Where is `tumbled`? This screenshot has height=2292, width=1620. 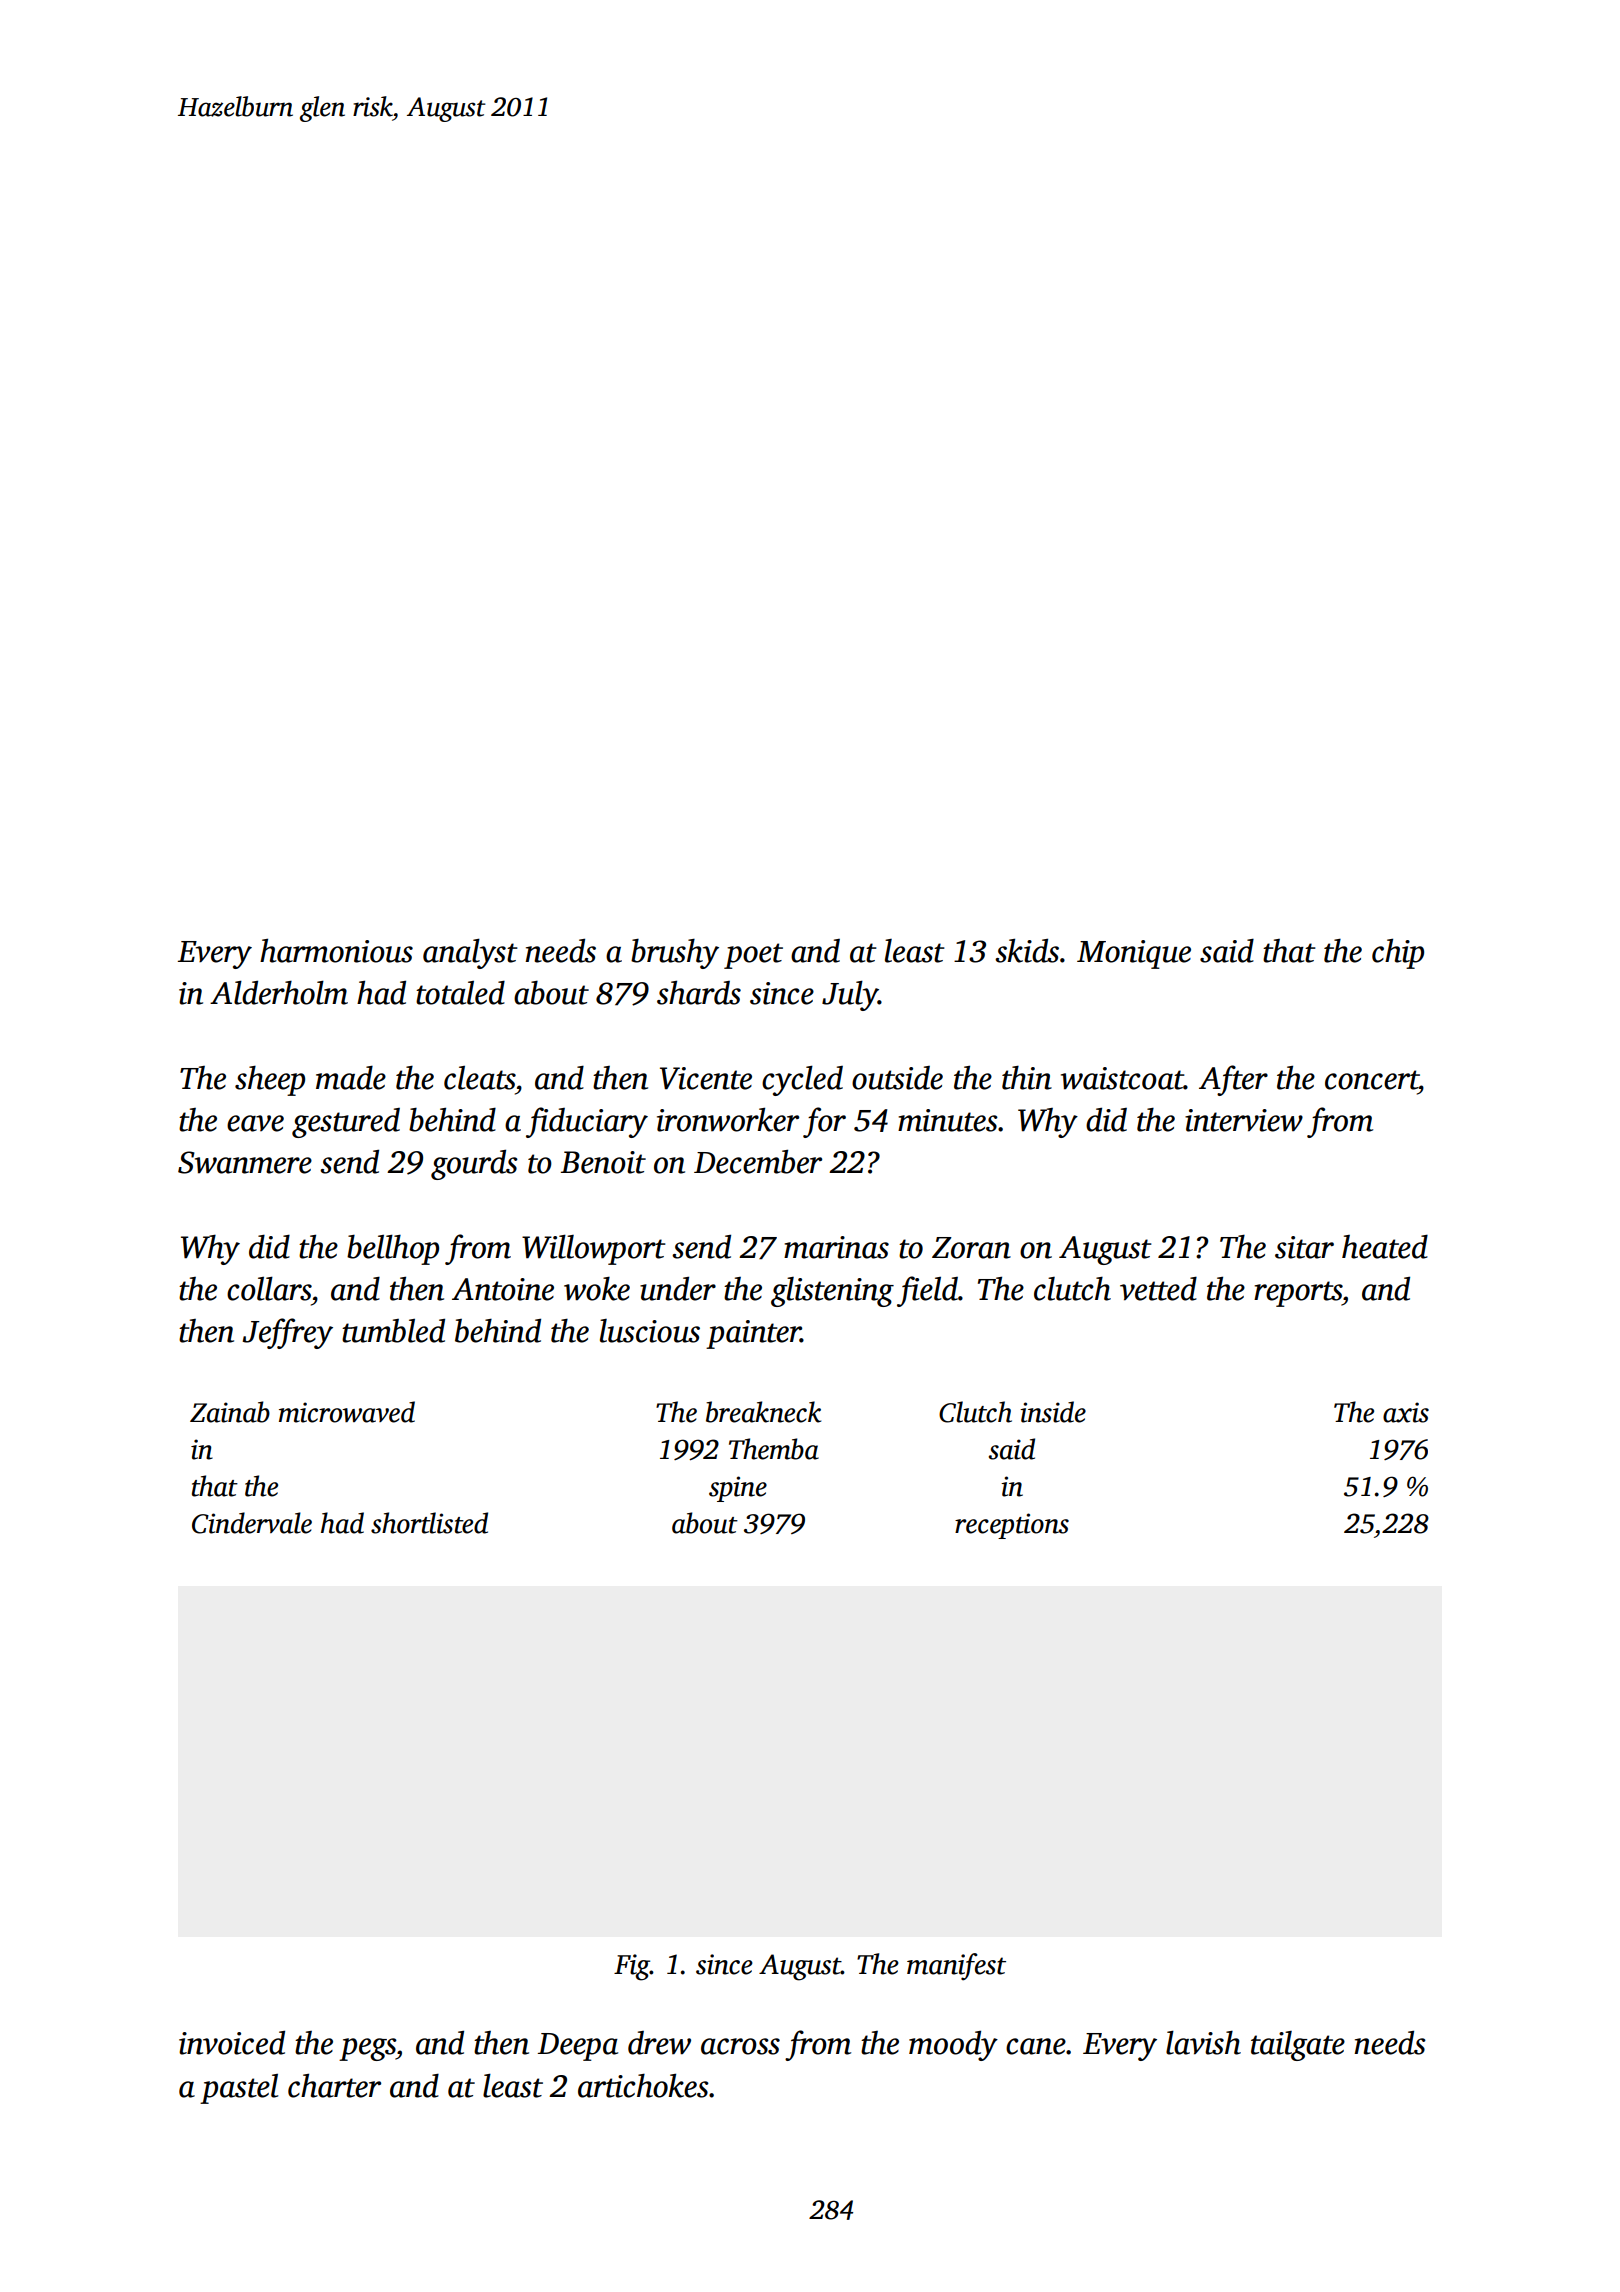 tumbled is located at coordinates (393, 1331).
